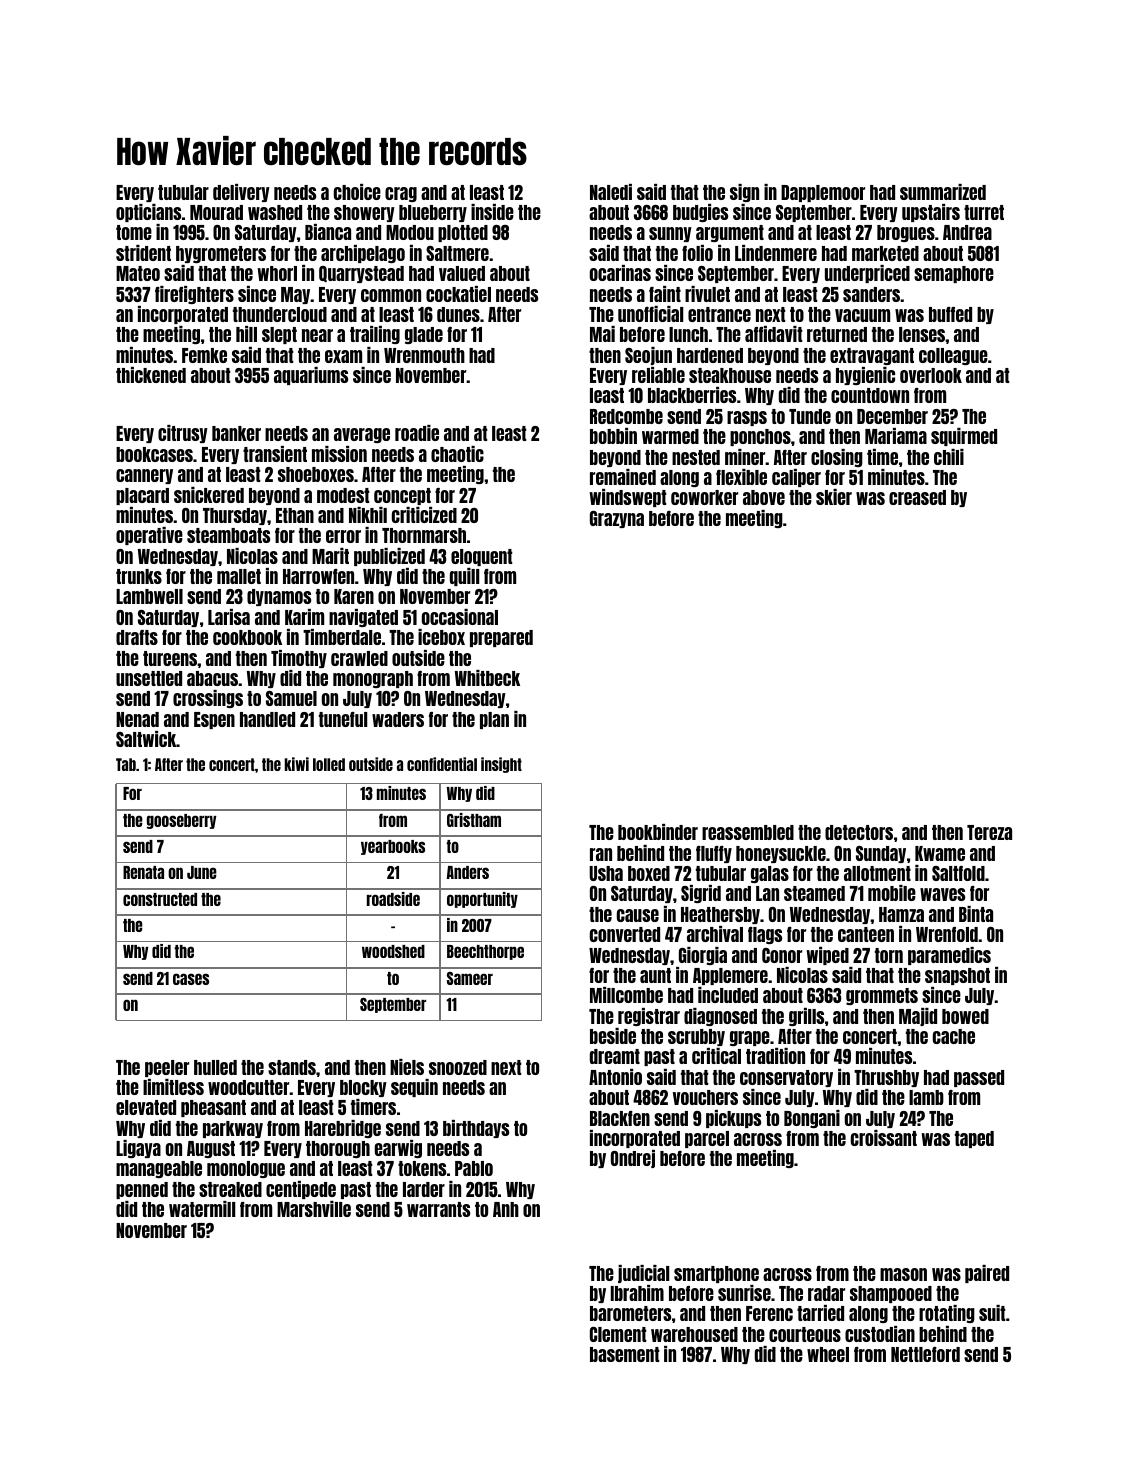 The width and height of the image is (1131, 1464). What do you see at coordinates (611, 192) in the image?
I see `Naledi` at bounding box center [611, 192].
